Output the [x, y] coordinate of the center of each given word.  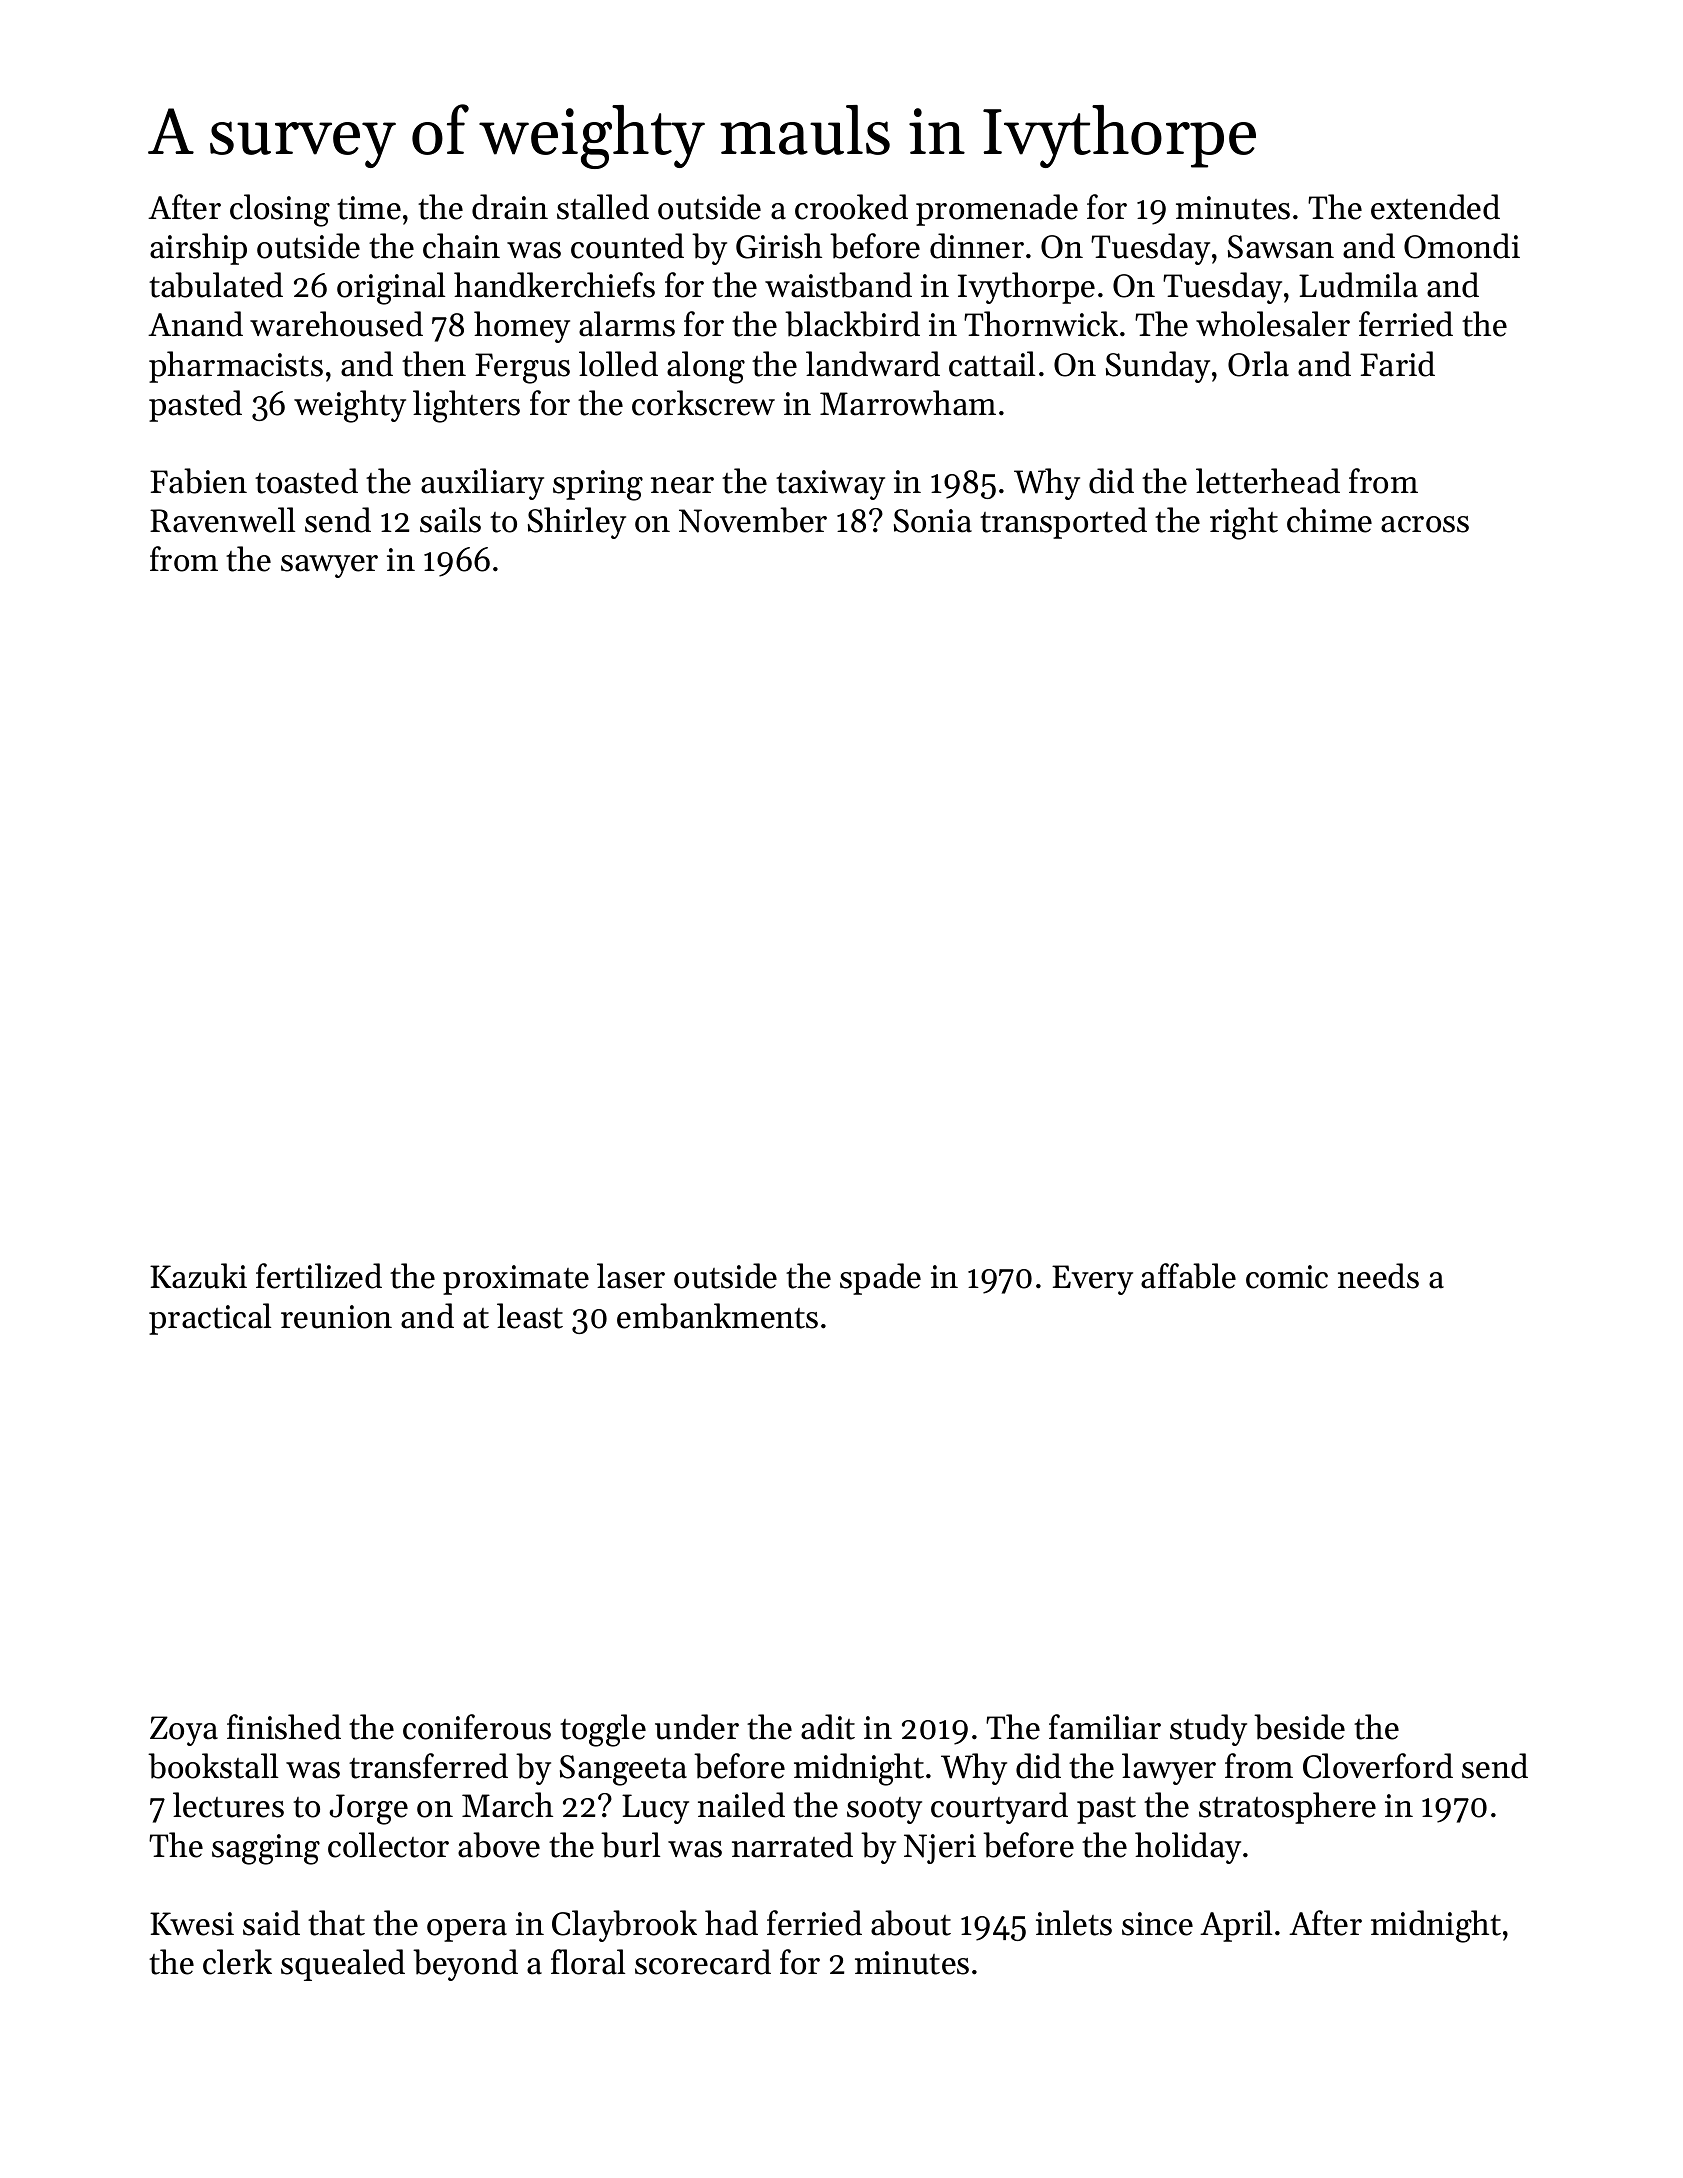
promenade [997, 210]
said [271, 1923]
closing [280, 210]
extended [1435, 207]
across [1425, 524]
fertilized [319, 1276]
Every [1092, 1280]
